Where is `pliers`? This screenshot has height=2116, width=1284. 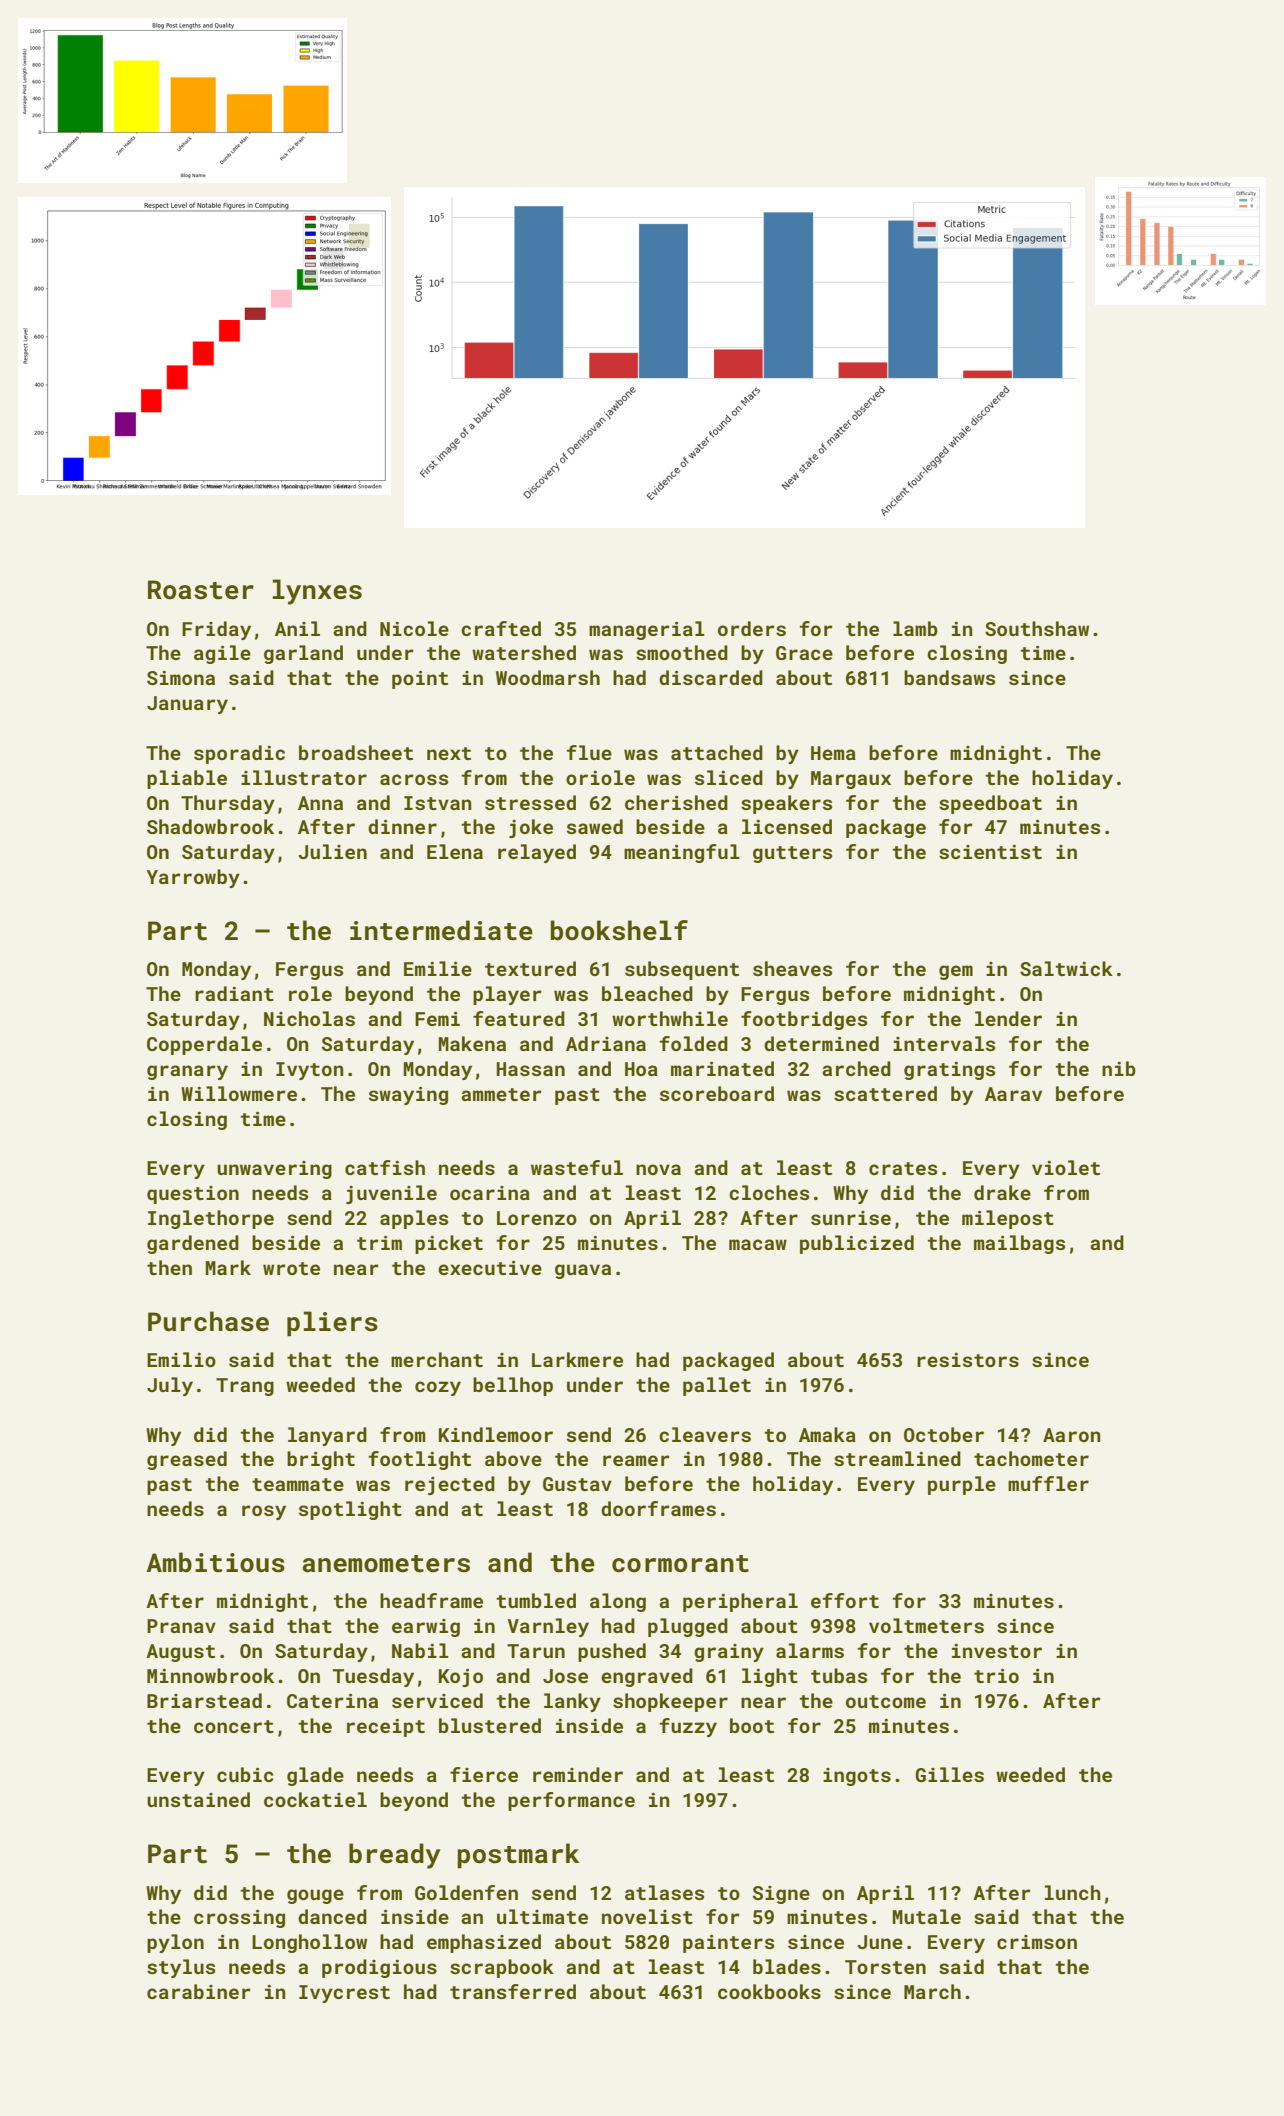
pliers is located at coordinates (332, 1324).
